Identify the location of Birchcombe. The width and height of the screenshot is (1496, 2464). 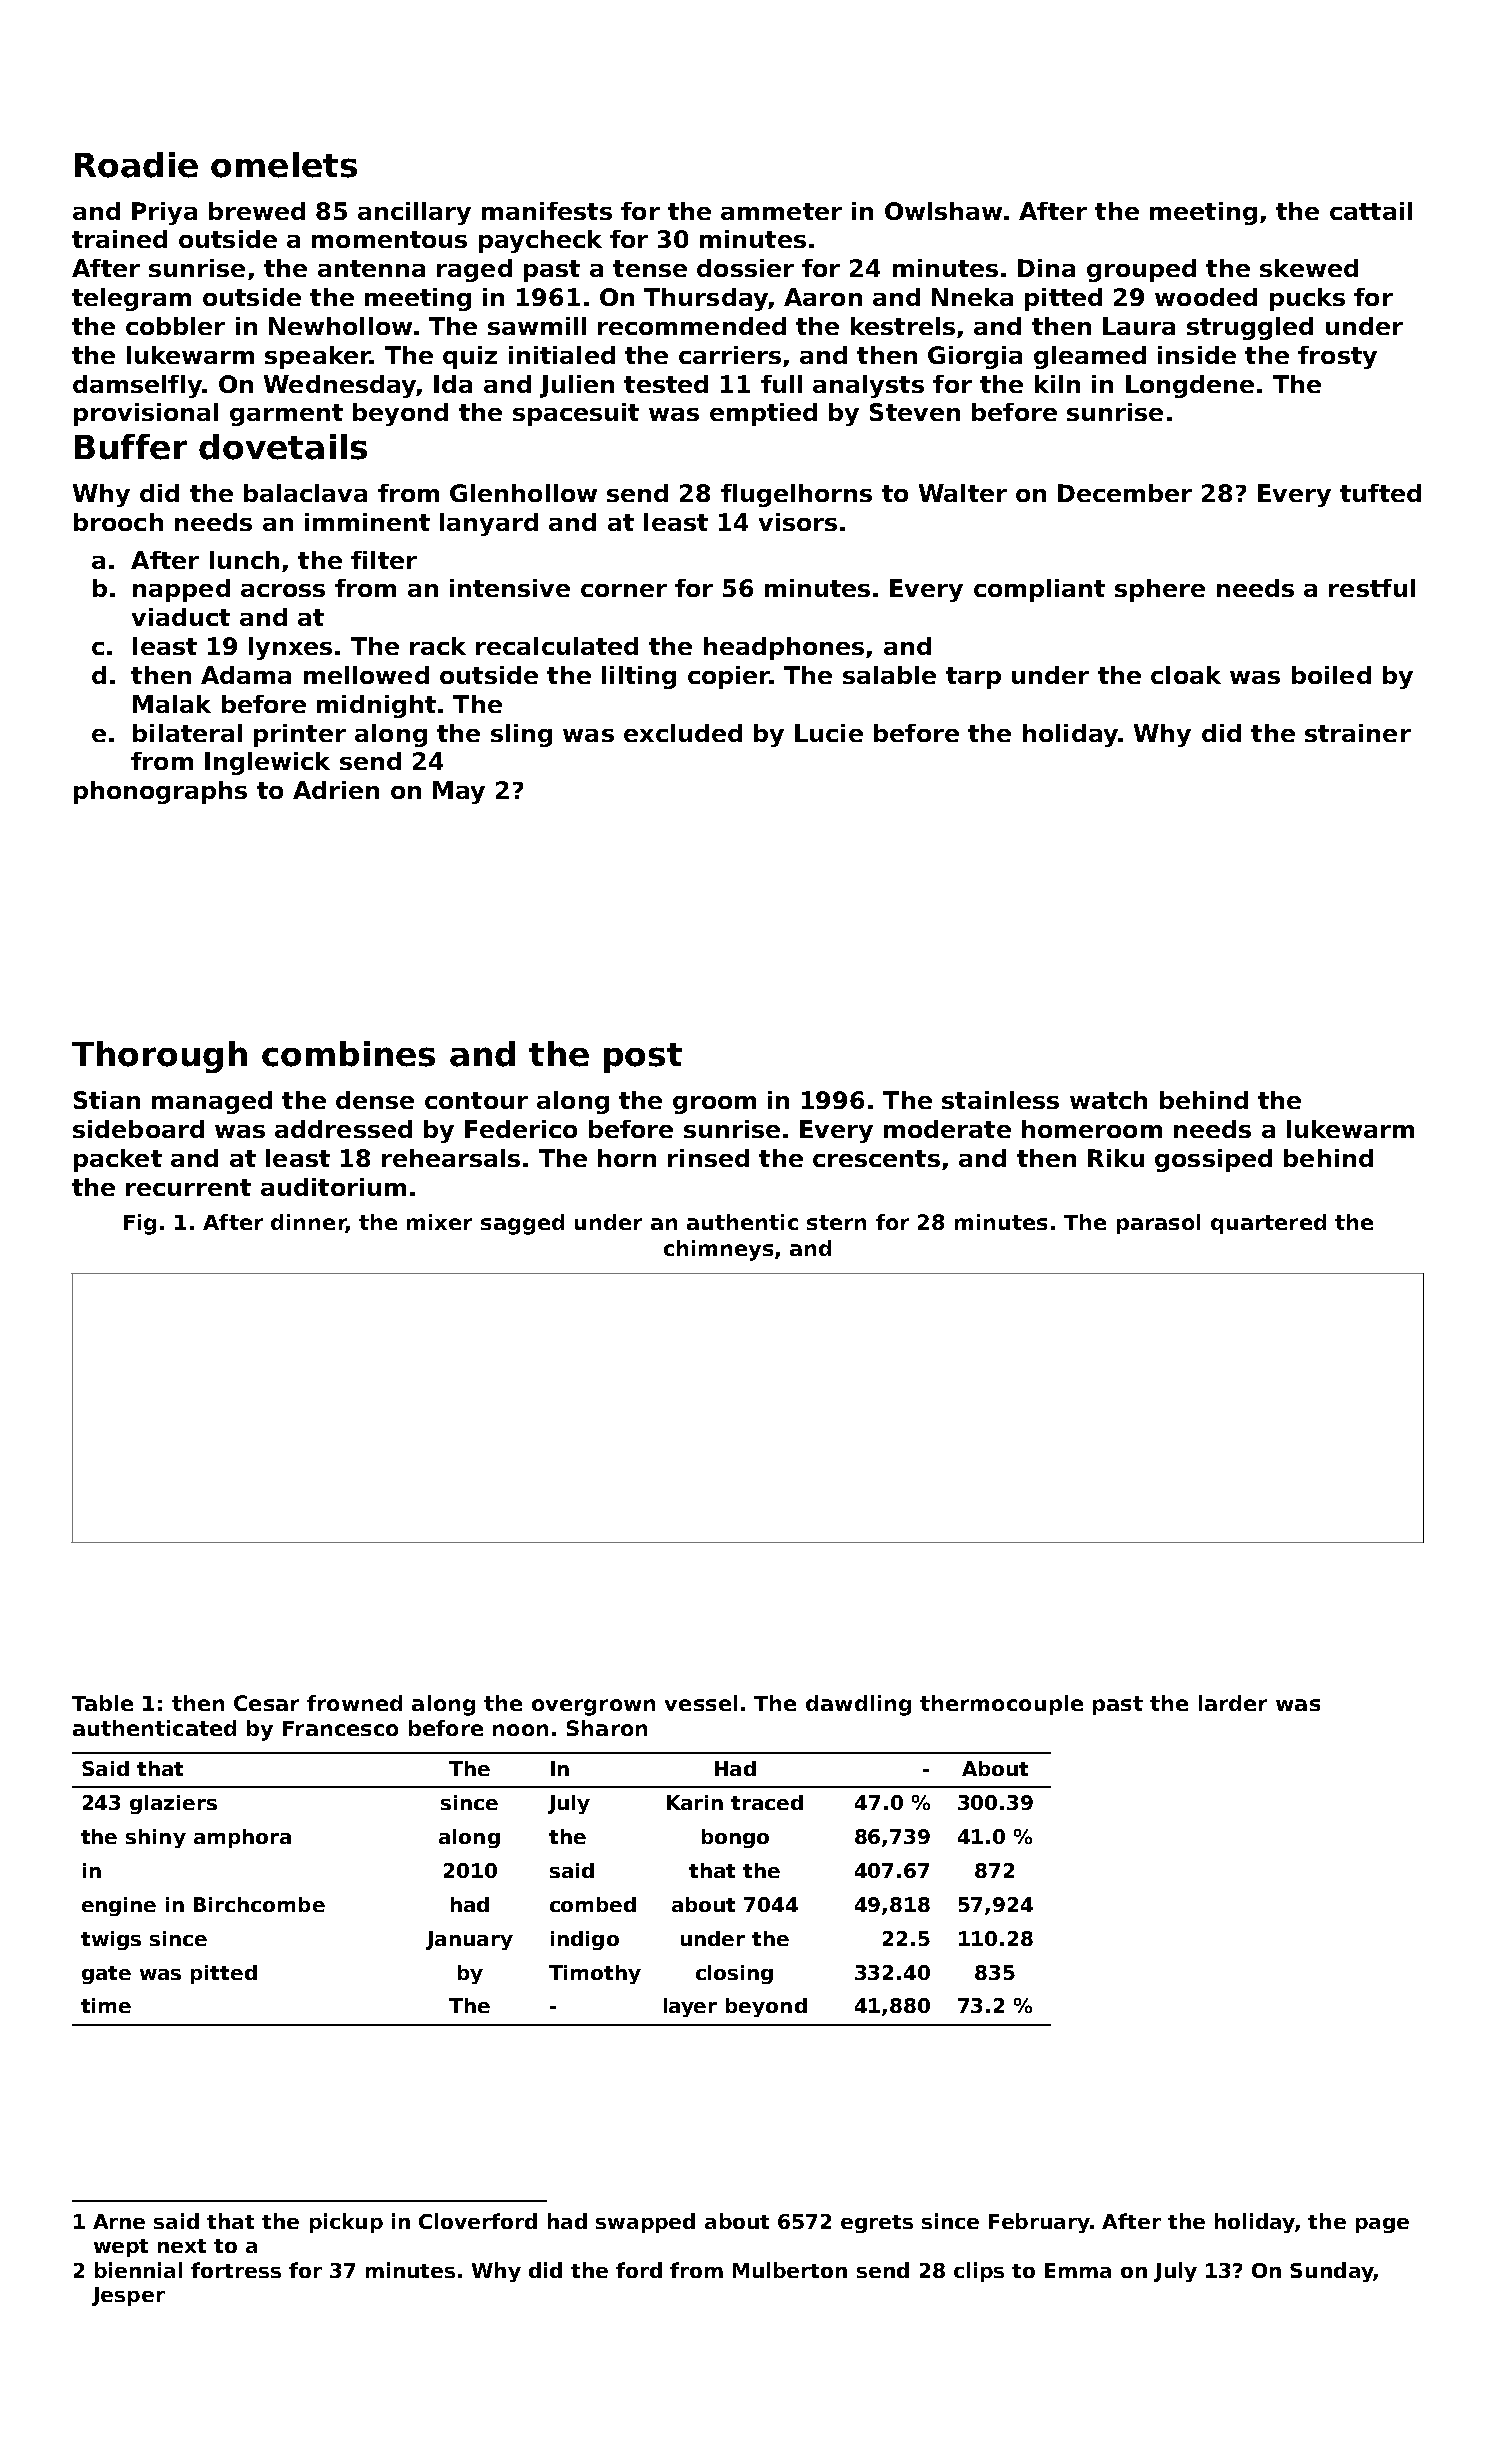
(259, 1904).
